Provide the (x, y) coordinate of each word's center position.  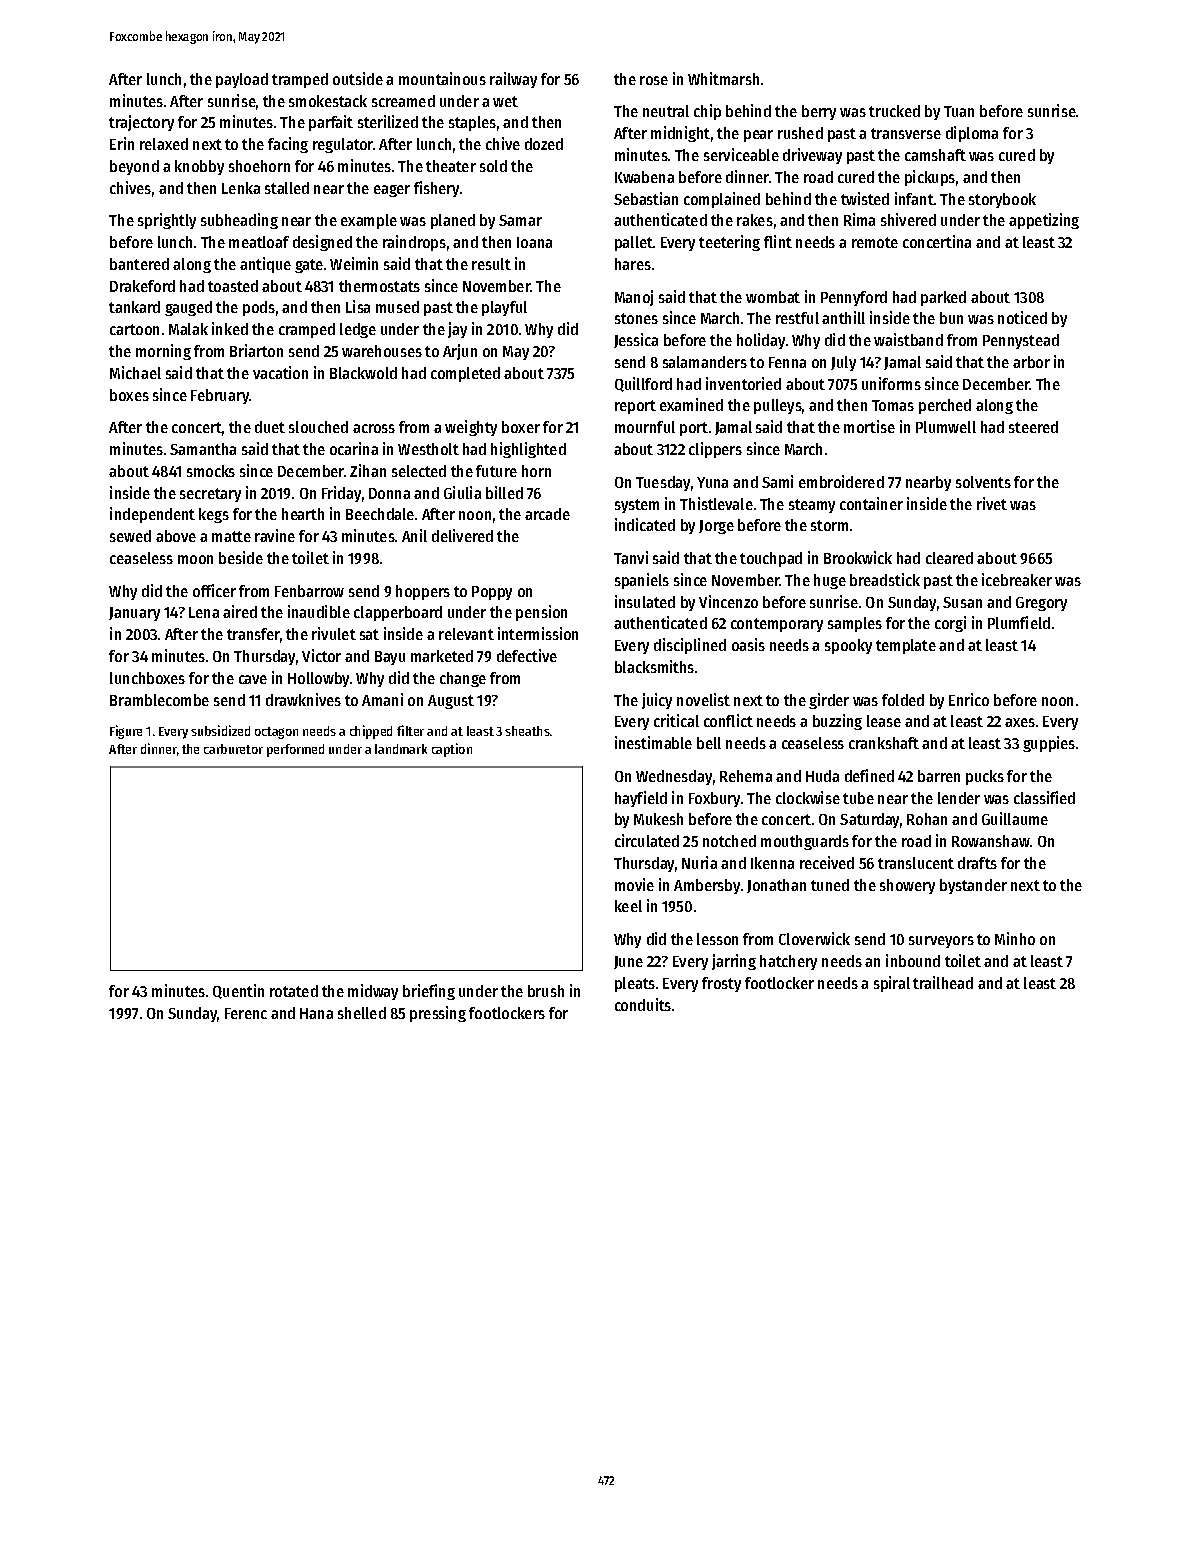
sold (493, 166)
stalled (287, 188)
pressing (438, 1014)
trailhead (943, 982)
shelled (362, 1013)
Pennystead (1021, 341)
